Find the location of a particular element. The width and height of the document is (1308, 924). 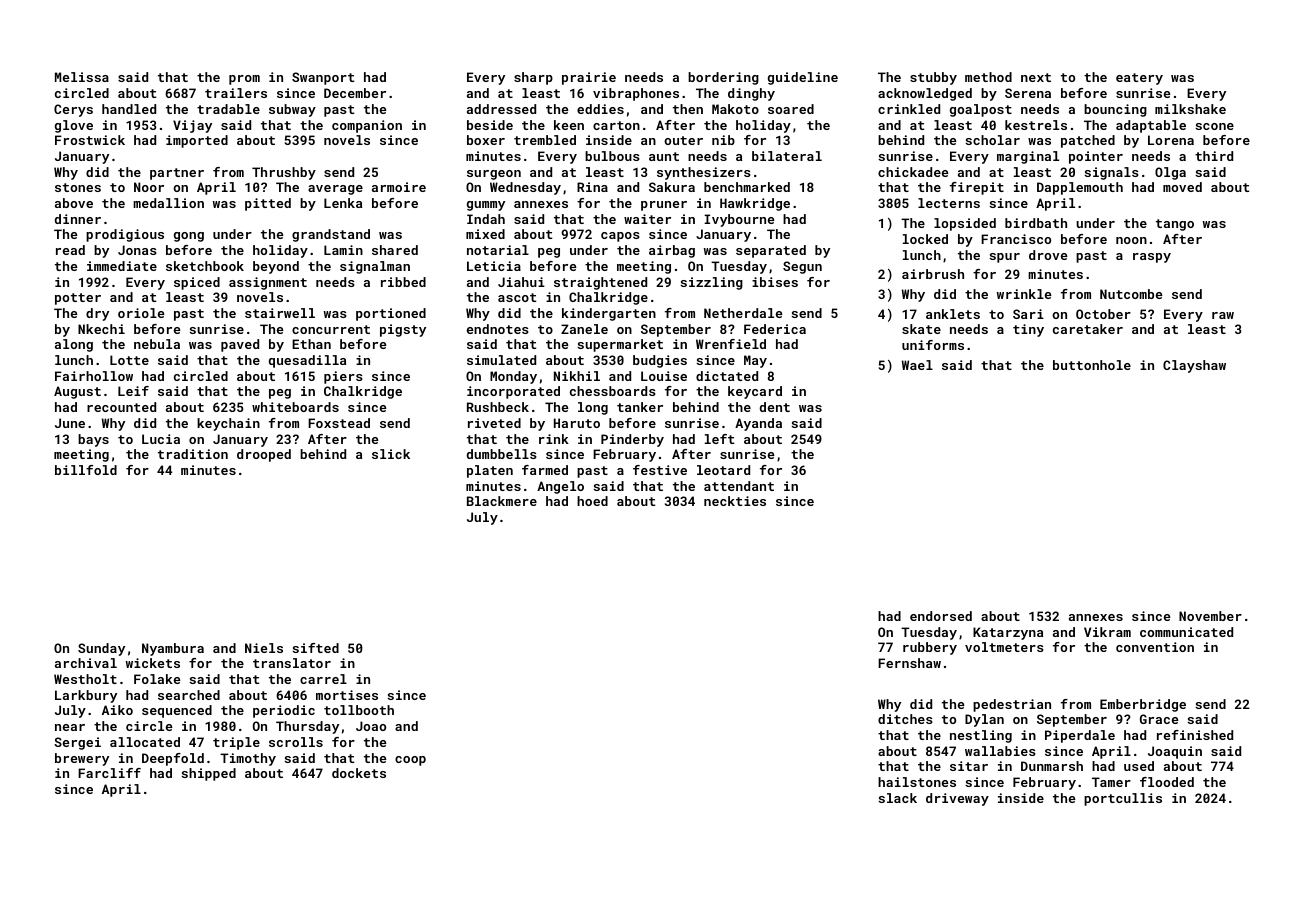

beside is located at coordinates (490, 125).
